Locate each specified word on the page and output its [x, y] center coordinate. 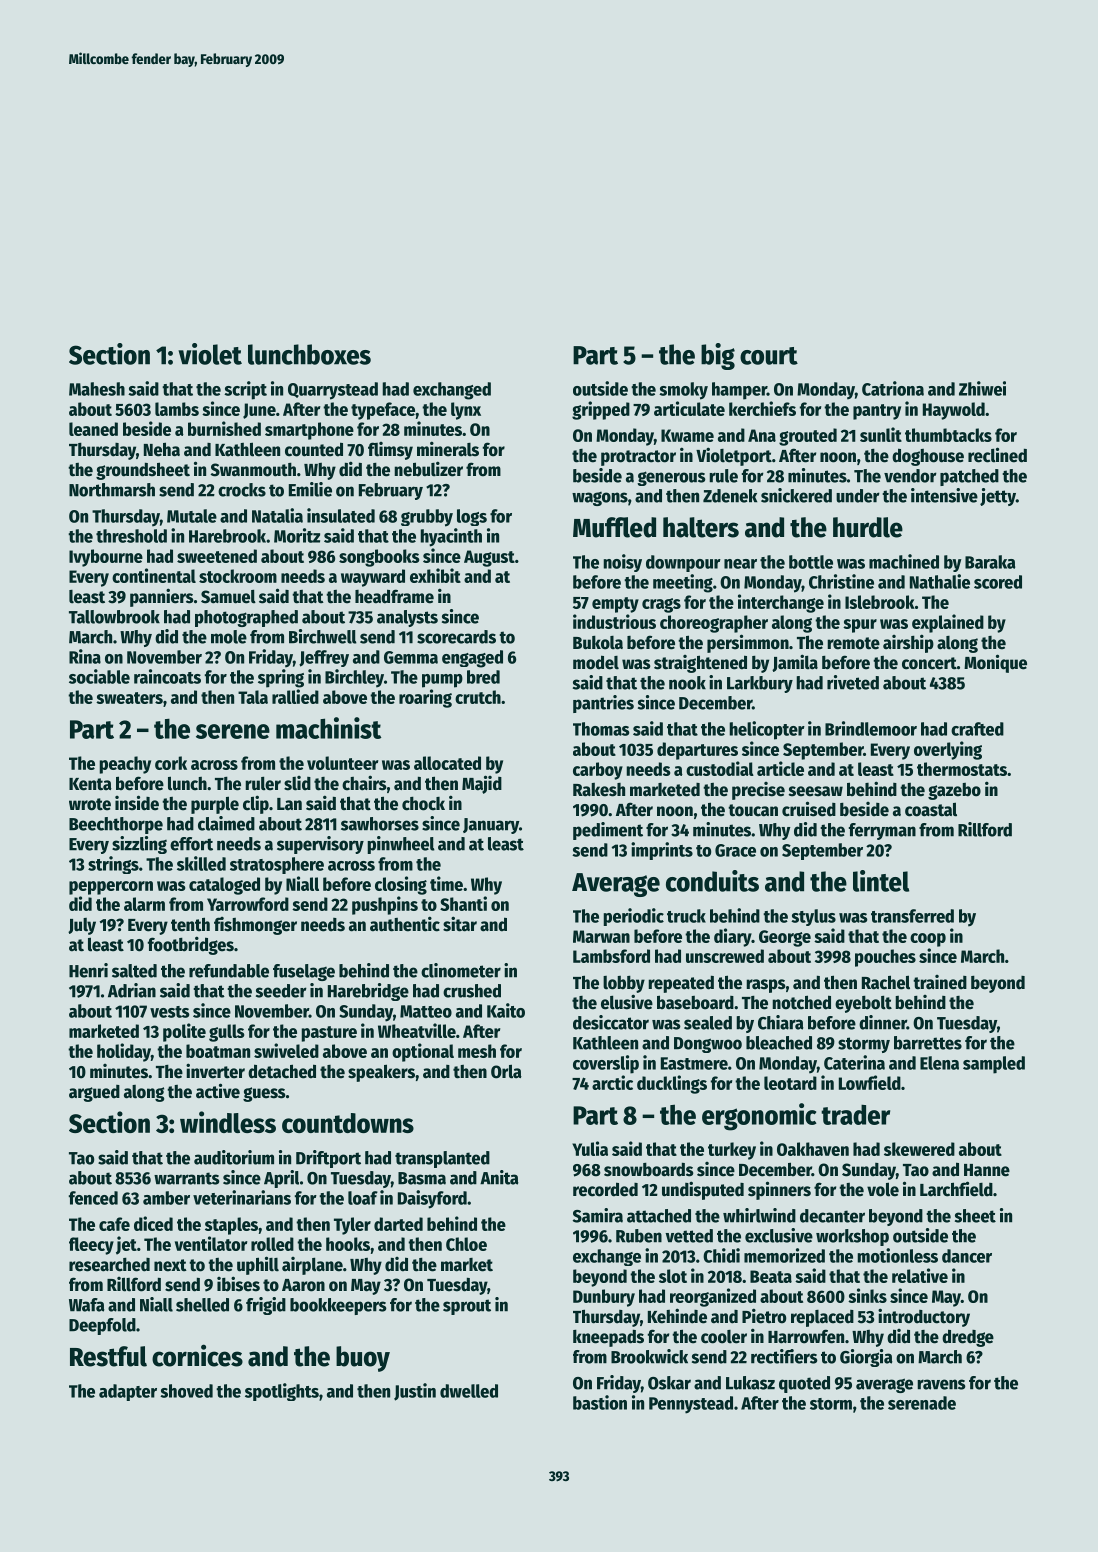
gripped [601, 410]
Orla [506, 1071]
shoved [186, 1391]
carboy [598, 771]
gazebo [954, 791]
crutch [478, 697]
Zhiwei [982, 388]
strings [113, 865]
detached [282, 1071]
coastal [931, 809]
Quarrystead [333, 391]
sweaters [129, 698]
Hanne [987, 1170]
